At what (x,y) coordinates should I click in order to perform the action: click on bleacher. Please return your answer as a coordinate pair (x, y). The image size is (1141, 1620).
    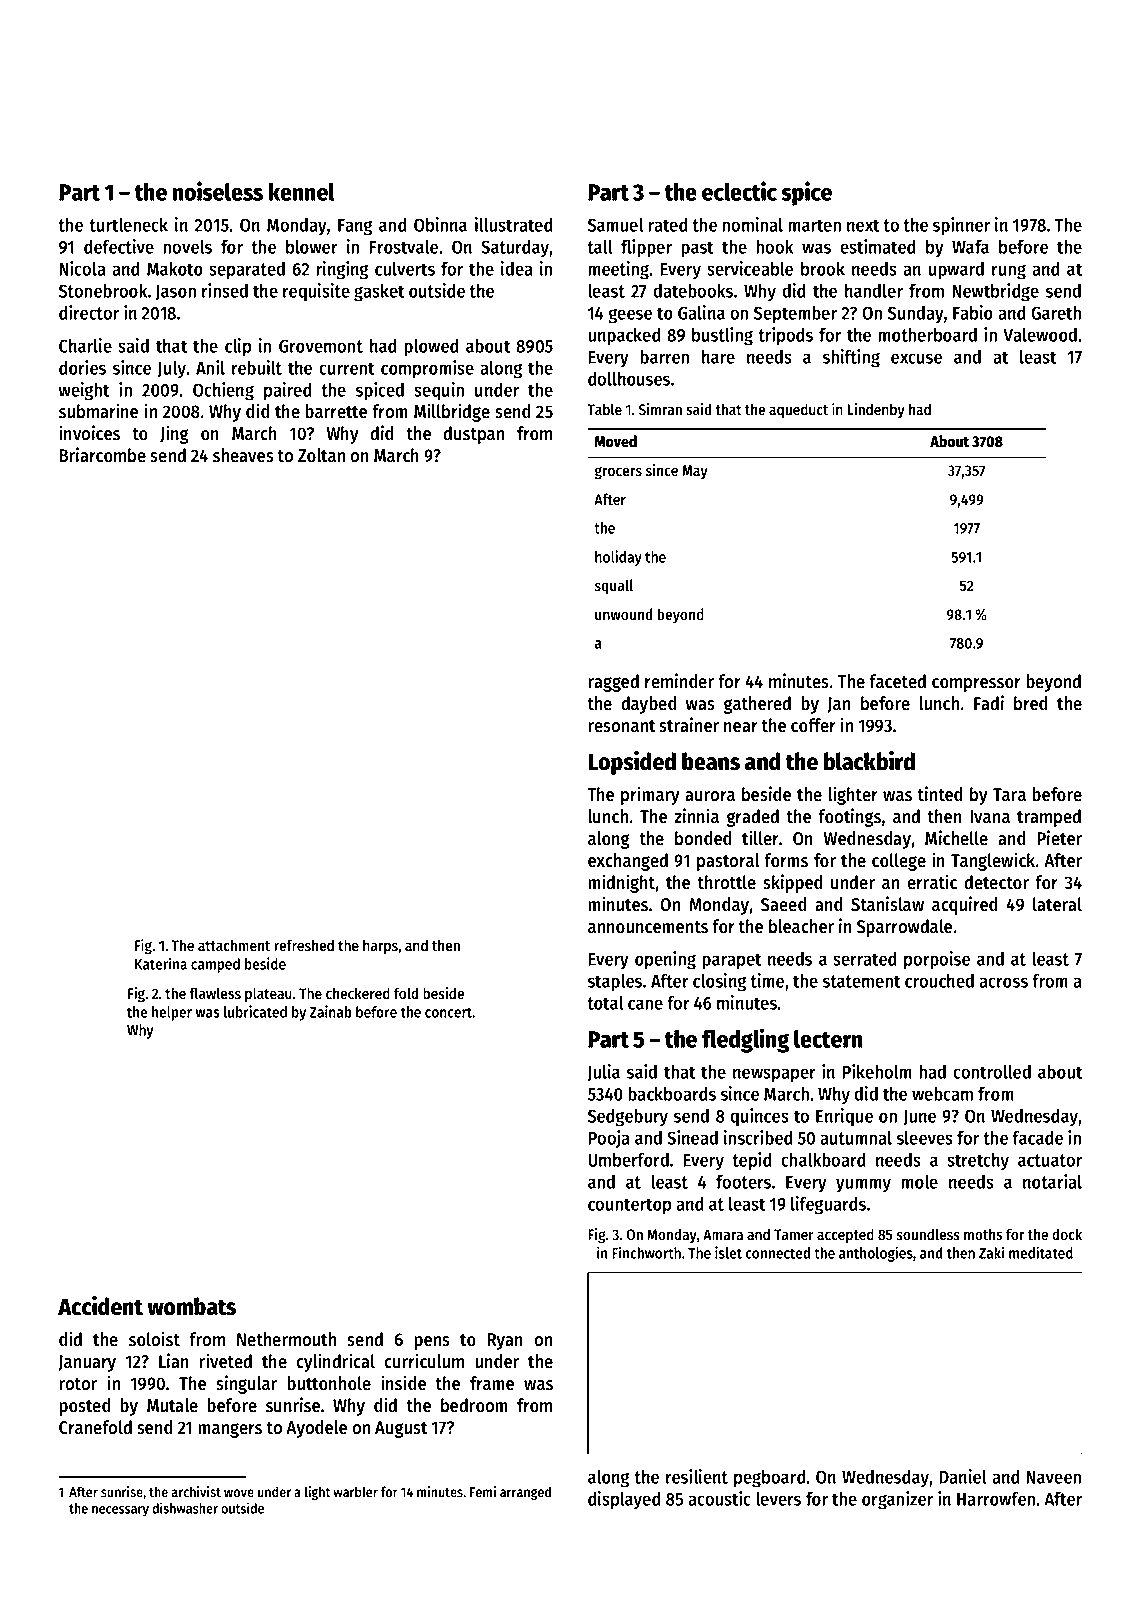
    Looking at the image, I should click on (801, 926).
